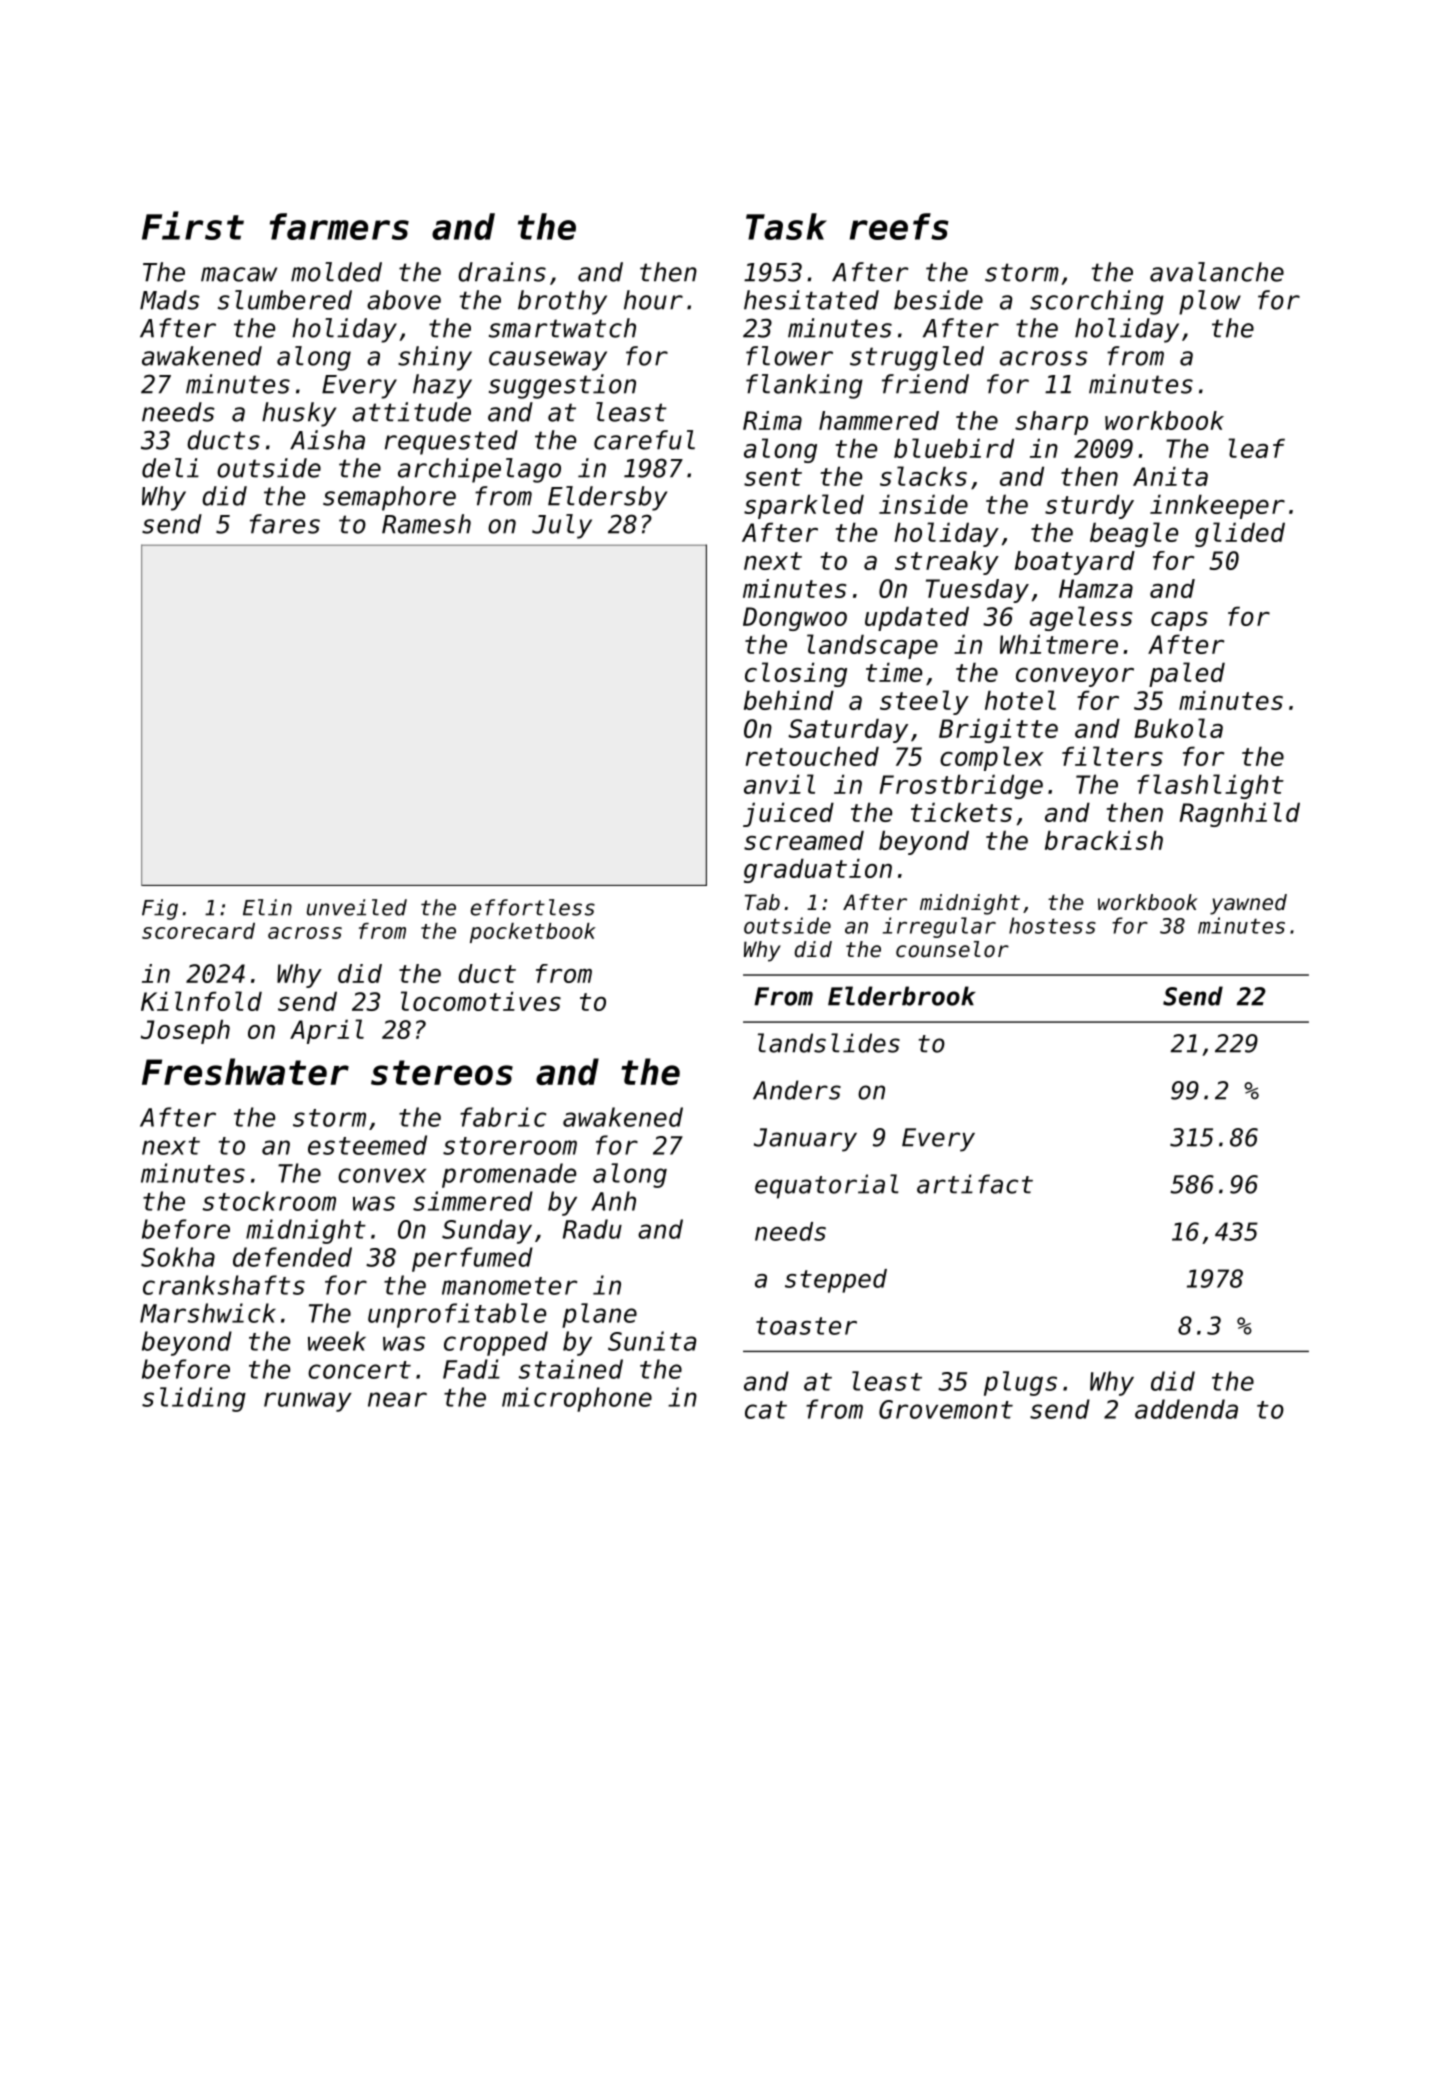 This screenshot has height=2100, width=1450. Describe the element at coordinates (653, 300) in the screenshot. I see `hour` at that location.
